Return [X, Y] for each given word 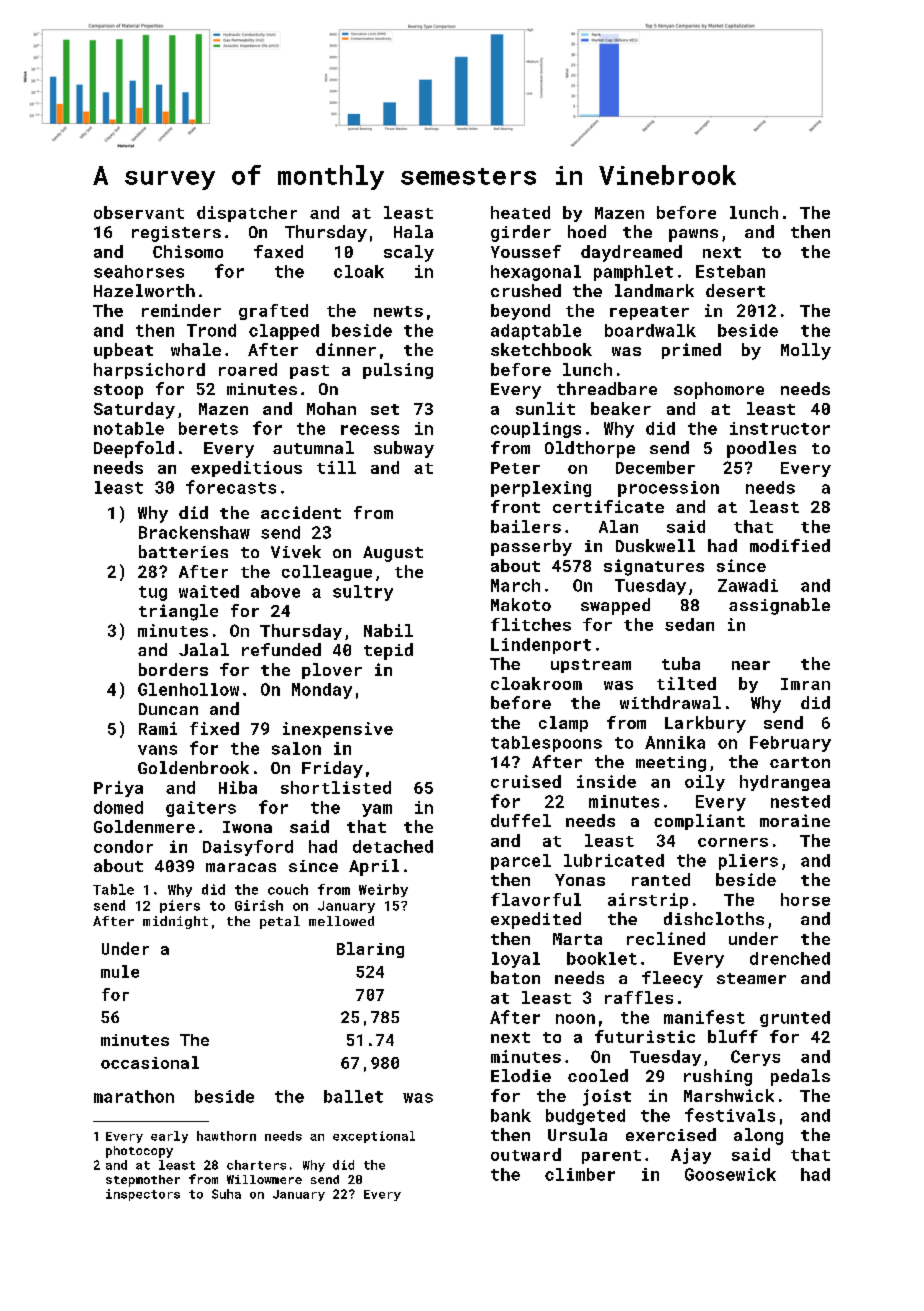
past [309, 372]
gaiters [201, 809]
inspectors [143, 1195]
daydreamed [631, 253]
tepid [388, 651]
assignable [779, 606]
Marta [577, 939]
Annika [675, 742]
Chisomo [188, 251]
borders [173, 669]
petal [280, 922]
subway [404, 449]
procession [668, 489]
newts [398, 311]
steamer [751, 978]
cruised [526, 781]
